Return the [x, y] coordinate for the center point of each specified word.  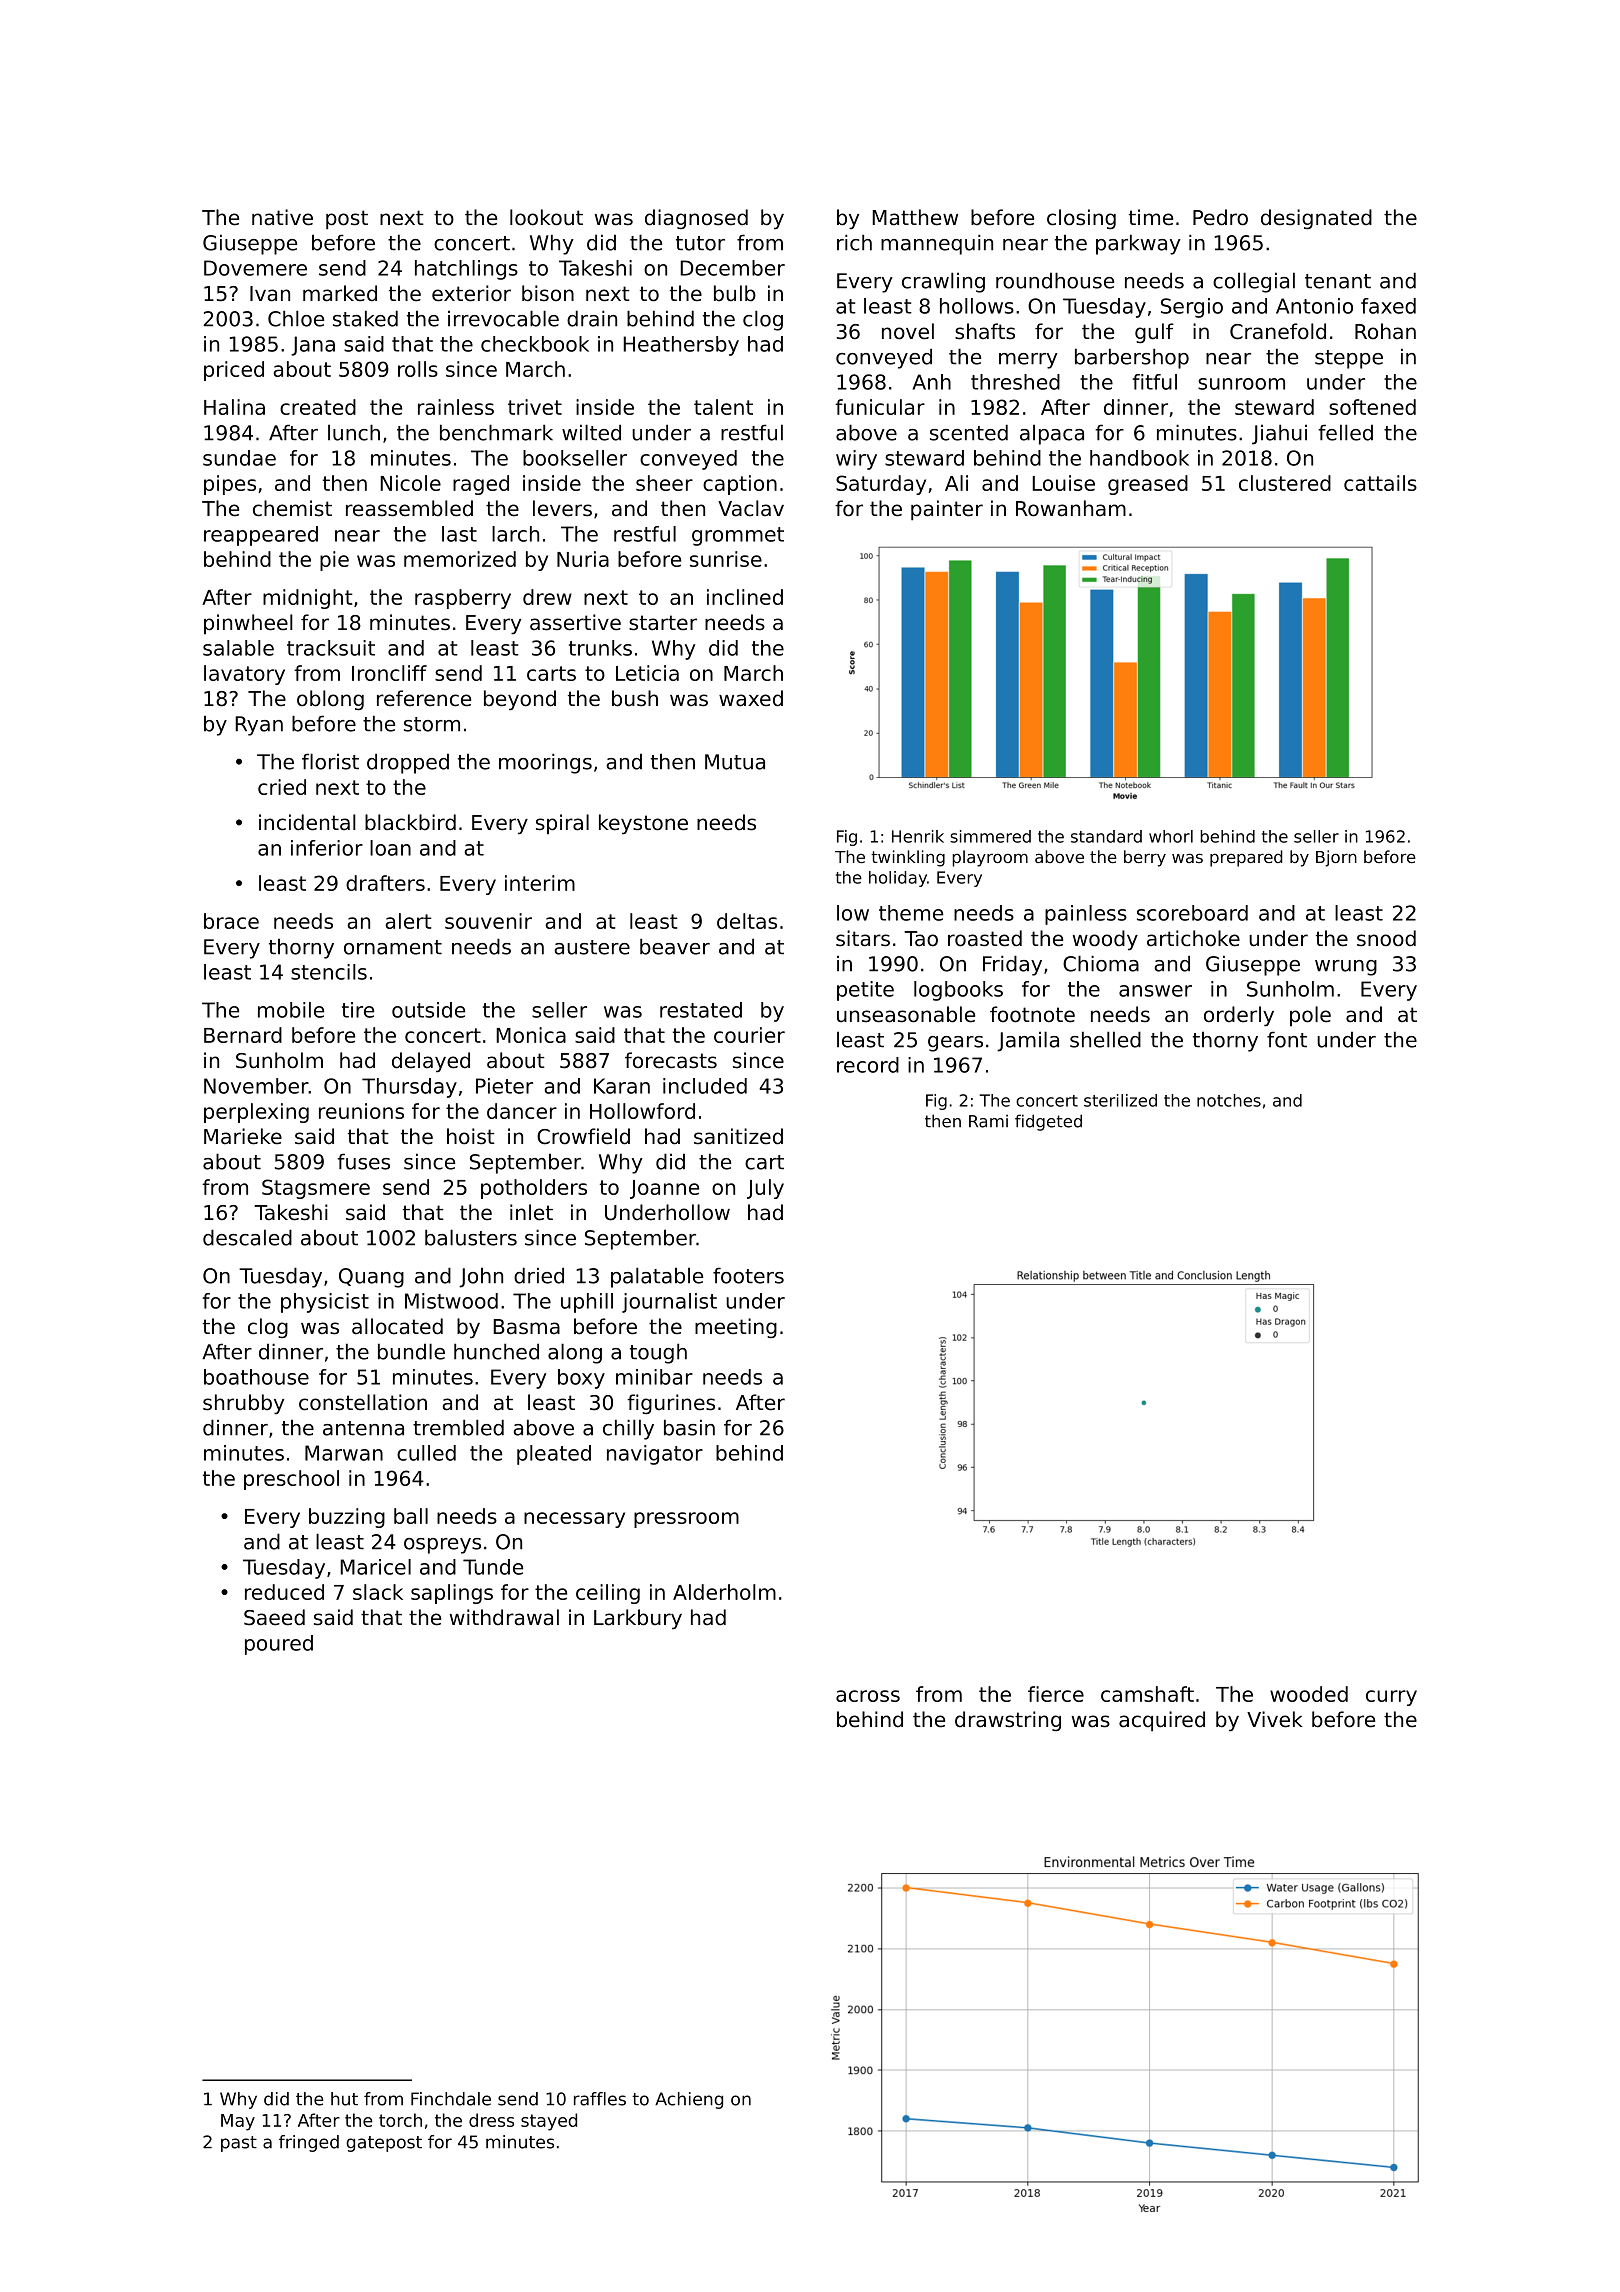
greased [1148, 485]
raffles [600, 2099]
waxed [751, 698]
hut [344, 2099]
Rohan [1385, 331]
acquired [1162, 1721]
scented [969, 432]
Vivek [1275, 1719]
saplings [452, 1594]
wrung [1346, 968]
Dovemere [255, 268]
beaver [675, 946]
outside [428, 1010]
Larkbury [638, 1619]
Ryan [259, 726]
